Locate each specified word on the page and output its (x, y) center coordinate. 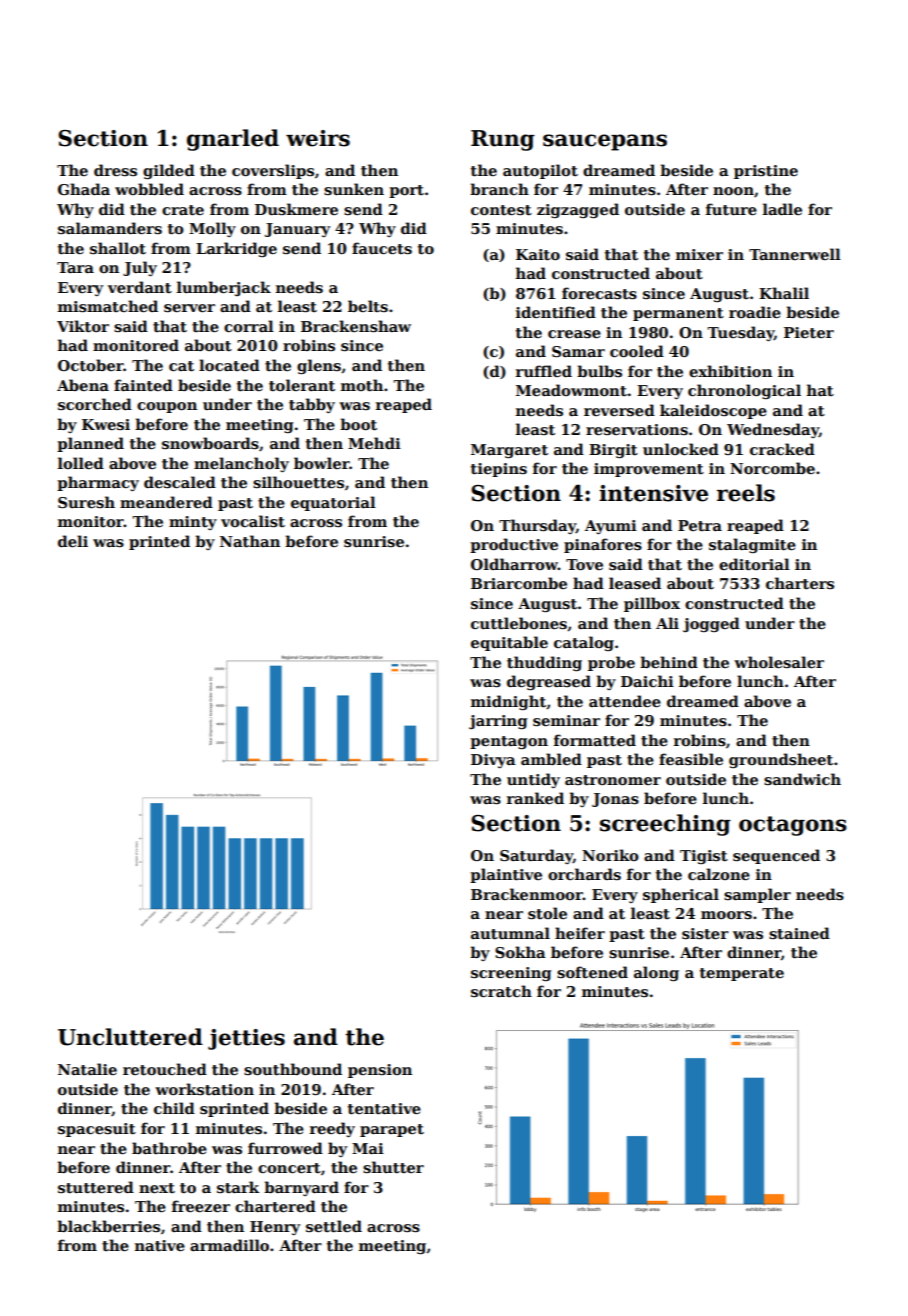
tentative (384, 1108)
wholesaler (779, 662)
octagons (793, 826)
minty (193, 523)
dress (115, 170)
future (731, 209)
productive (514, 545)
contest (501, 210)
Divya (493, 761)
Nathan (250, 541)
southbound (293, 1069)
